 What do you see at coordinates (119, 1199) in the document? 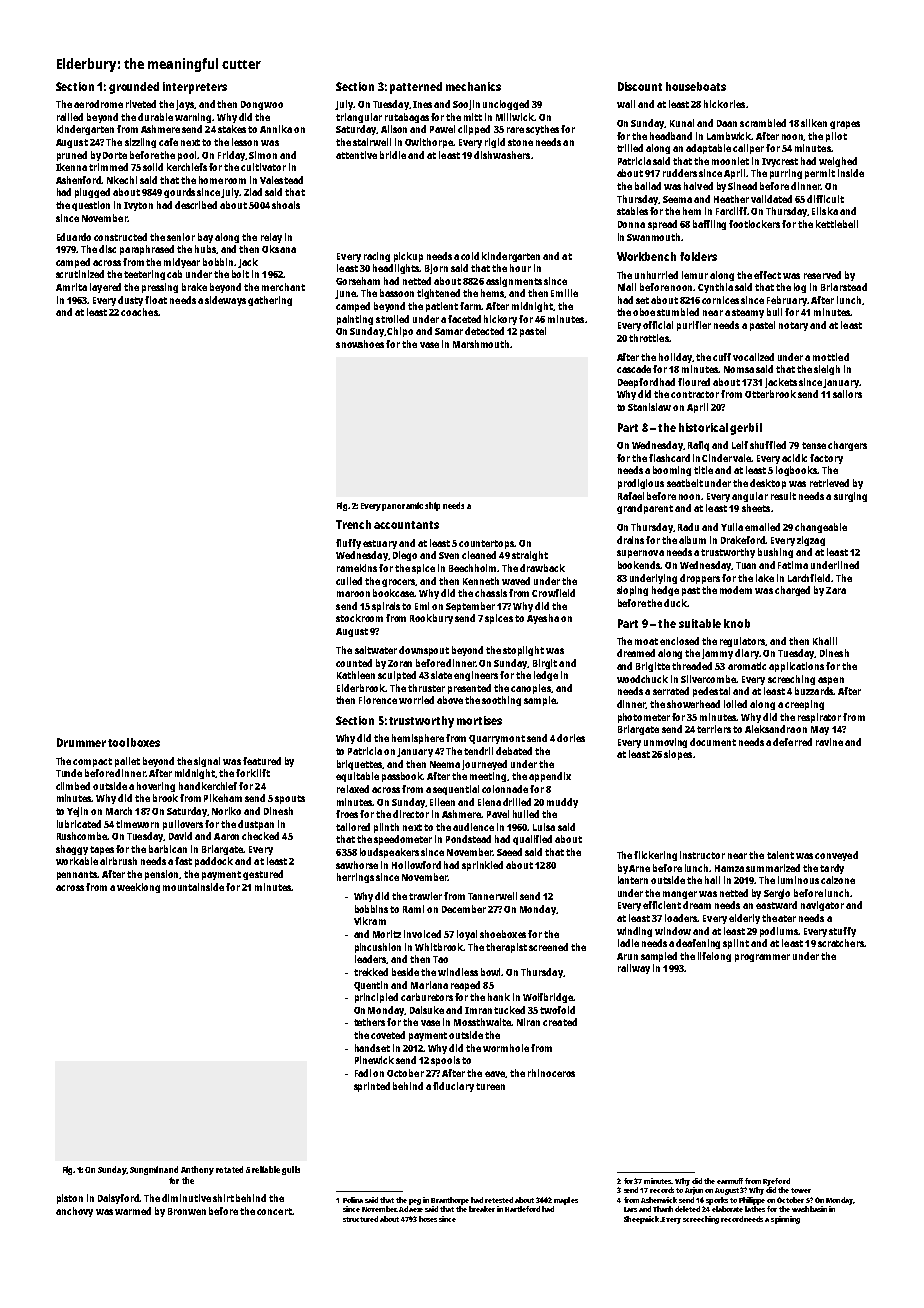
I see `Daisyford` at bounding box center [119, 1199].
